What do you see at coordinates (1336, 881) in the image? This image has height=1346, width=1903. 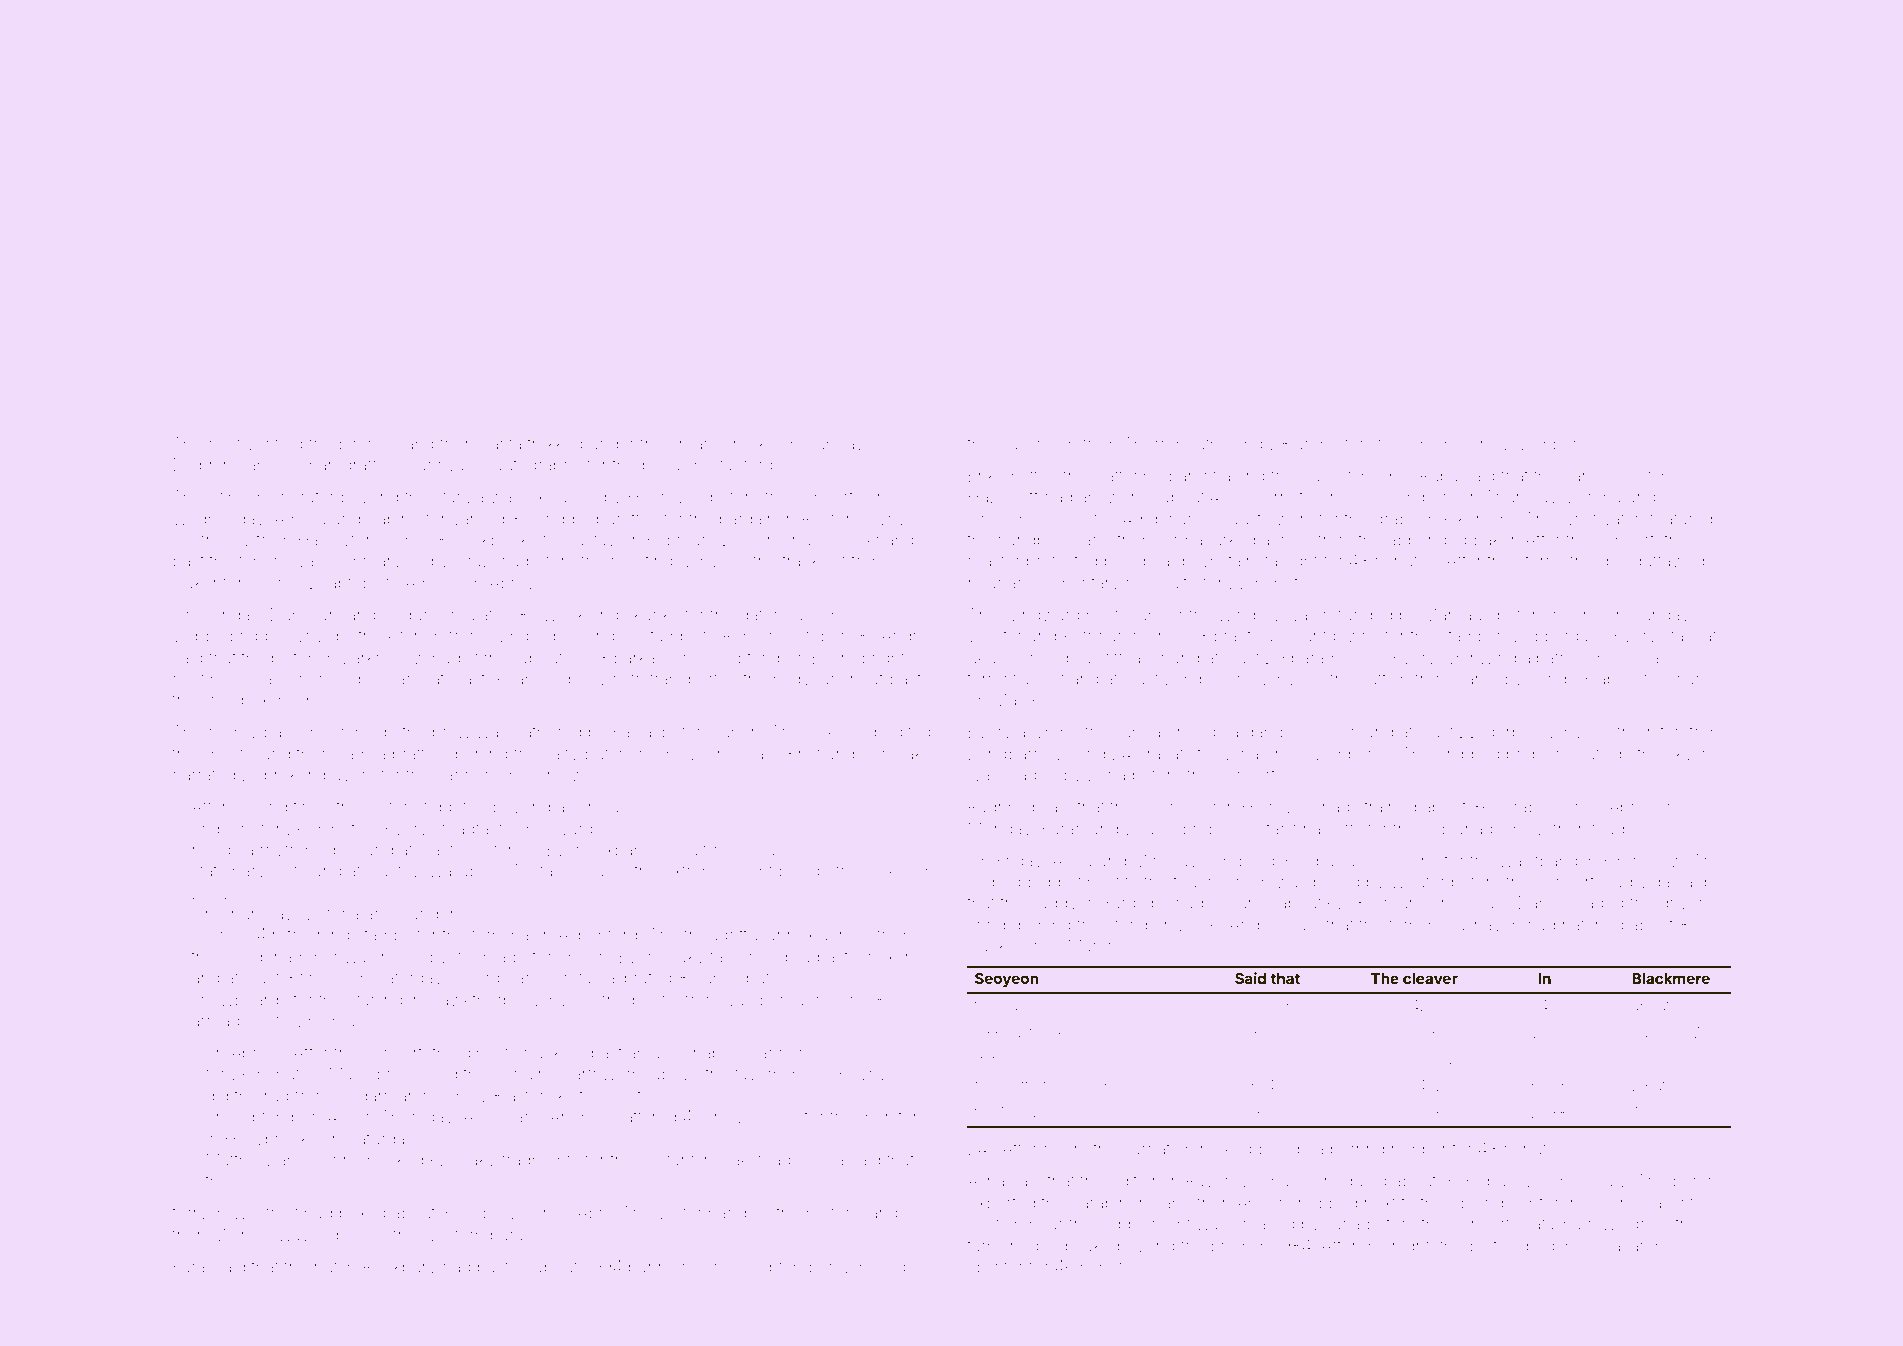 I see `boiled` at bounding box center [1336, 881].
